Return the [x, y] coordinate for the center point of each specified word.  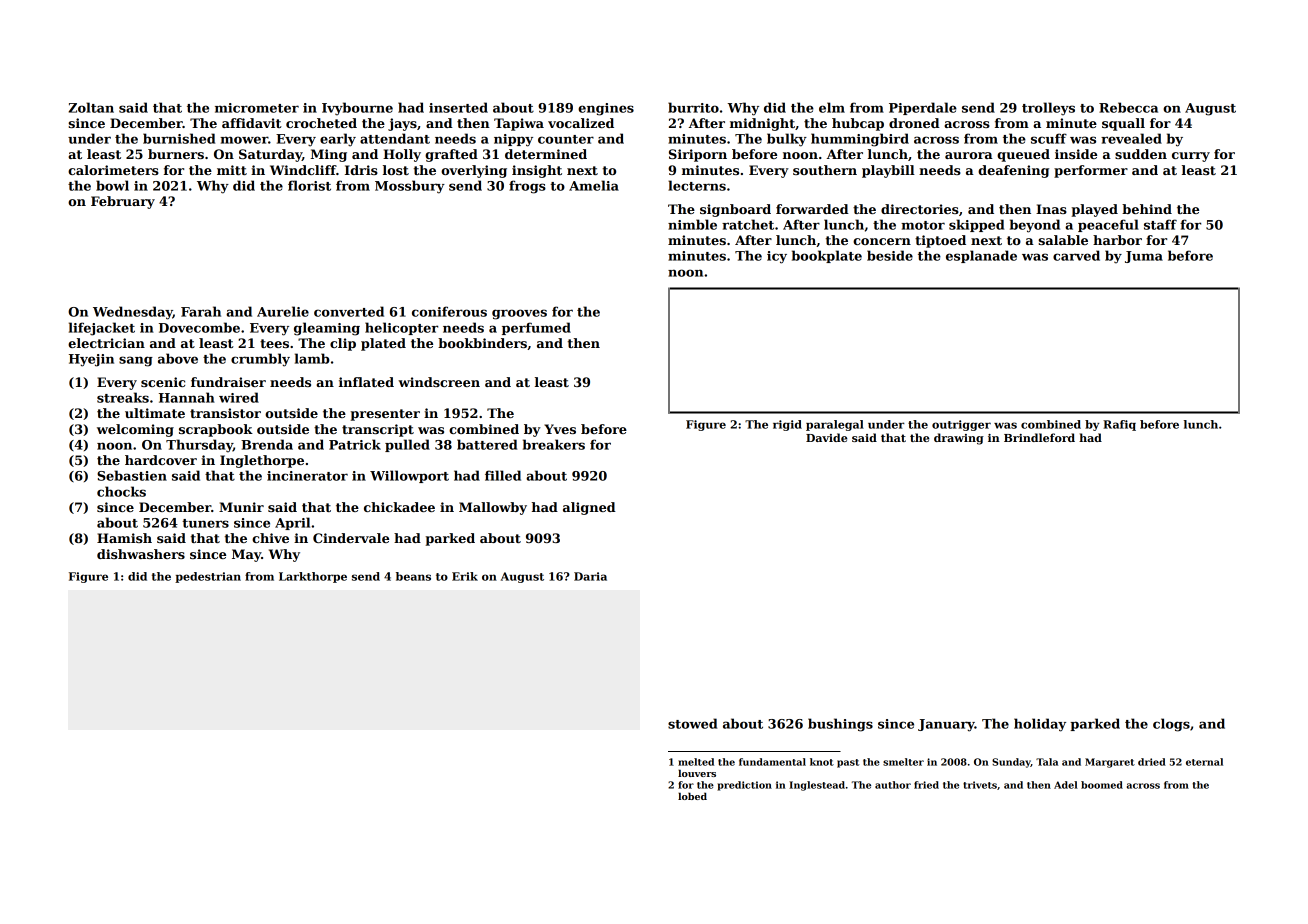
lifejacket [102, 329]
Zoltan [91, 107]
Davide [826, 437]
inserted [458, 107]
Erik [465, 576]
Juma [1144, 257]
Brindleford [1039, 437]
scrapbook [216, 430]
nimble [692, 224]
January [946, 725]
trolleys [1048, 109]
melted [696, 762]
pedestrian [208, 577]
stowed [692, 723]
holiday [1040, 725]
